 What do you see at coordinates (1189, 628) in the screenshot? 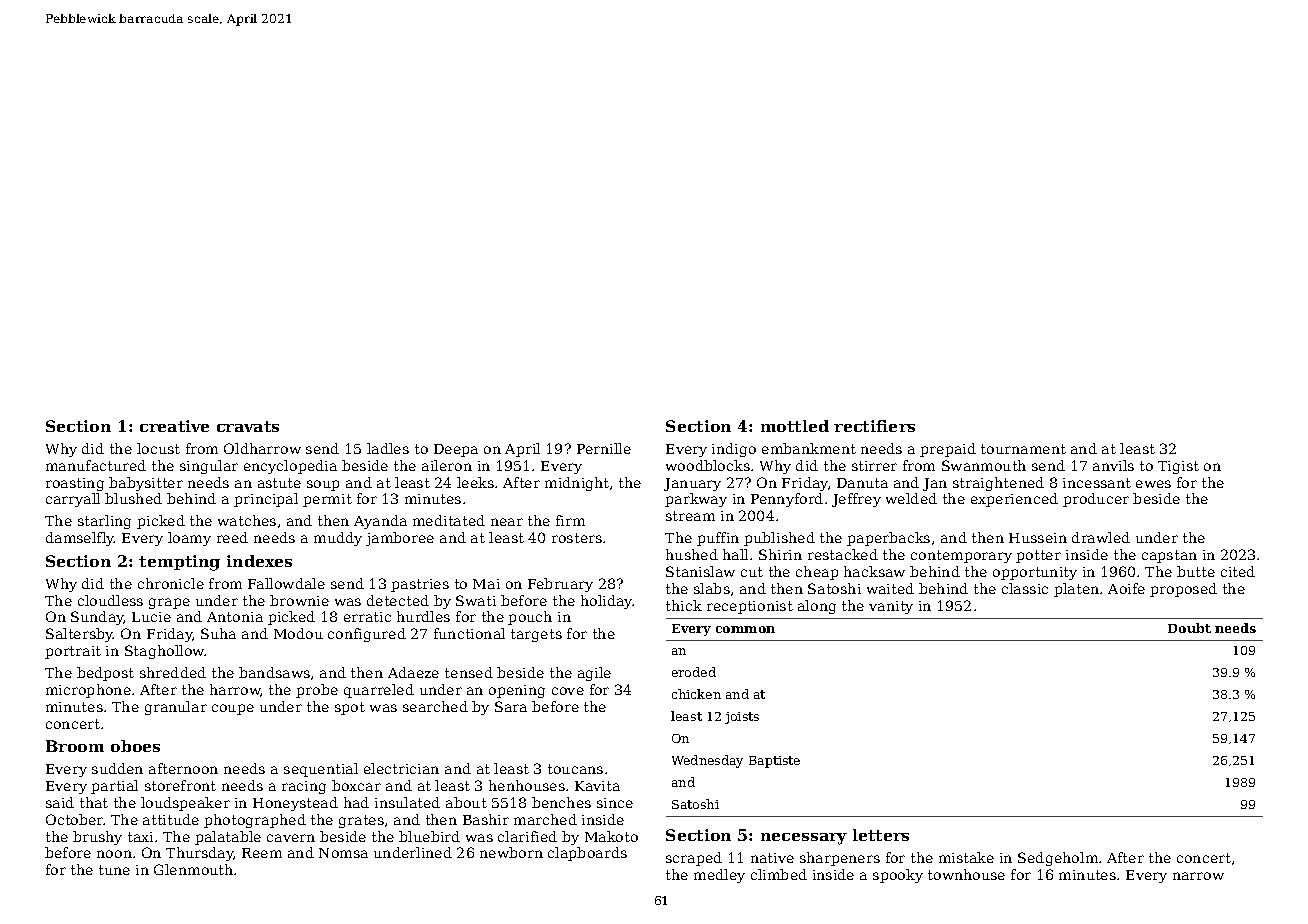
I see `Doubt` at bounding box center [1189, 628].
